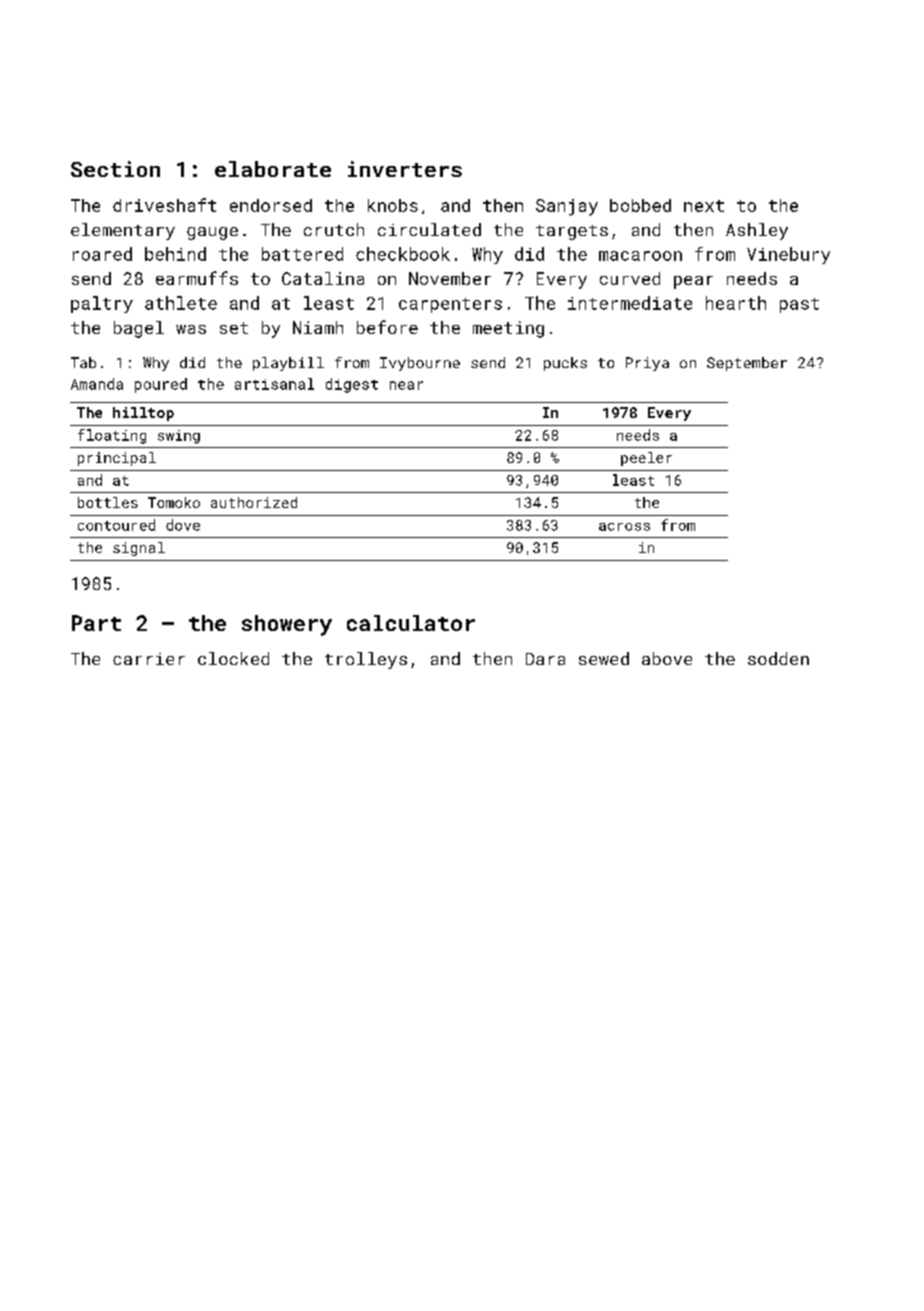 The image size is (924, 1311). What do you see at coordinates (179, 437) in the page?
I see `swing` at bounding box center [179, 437].
